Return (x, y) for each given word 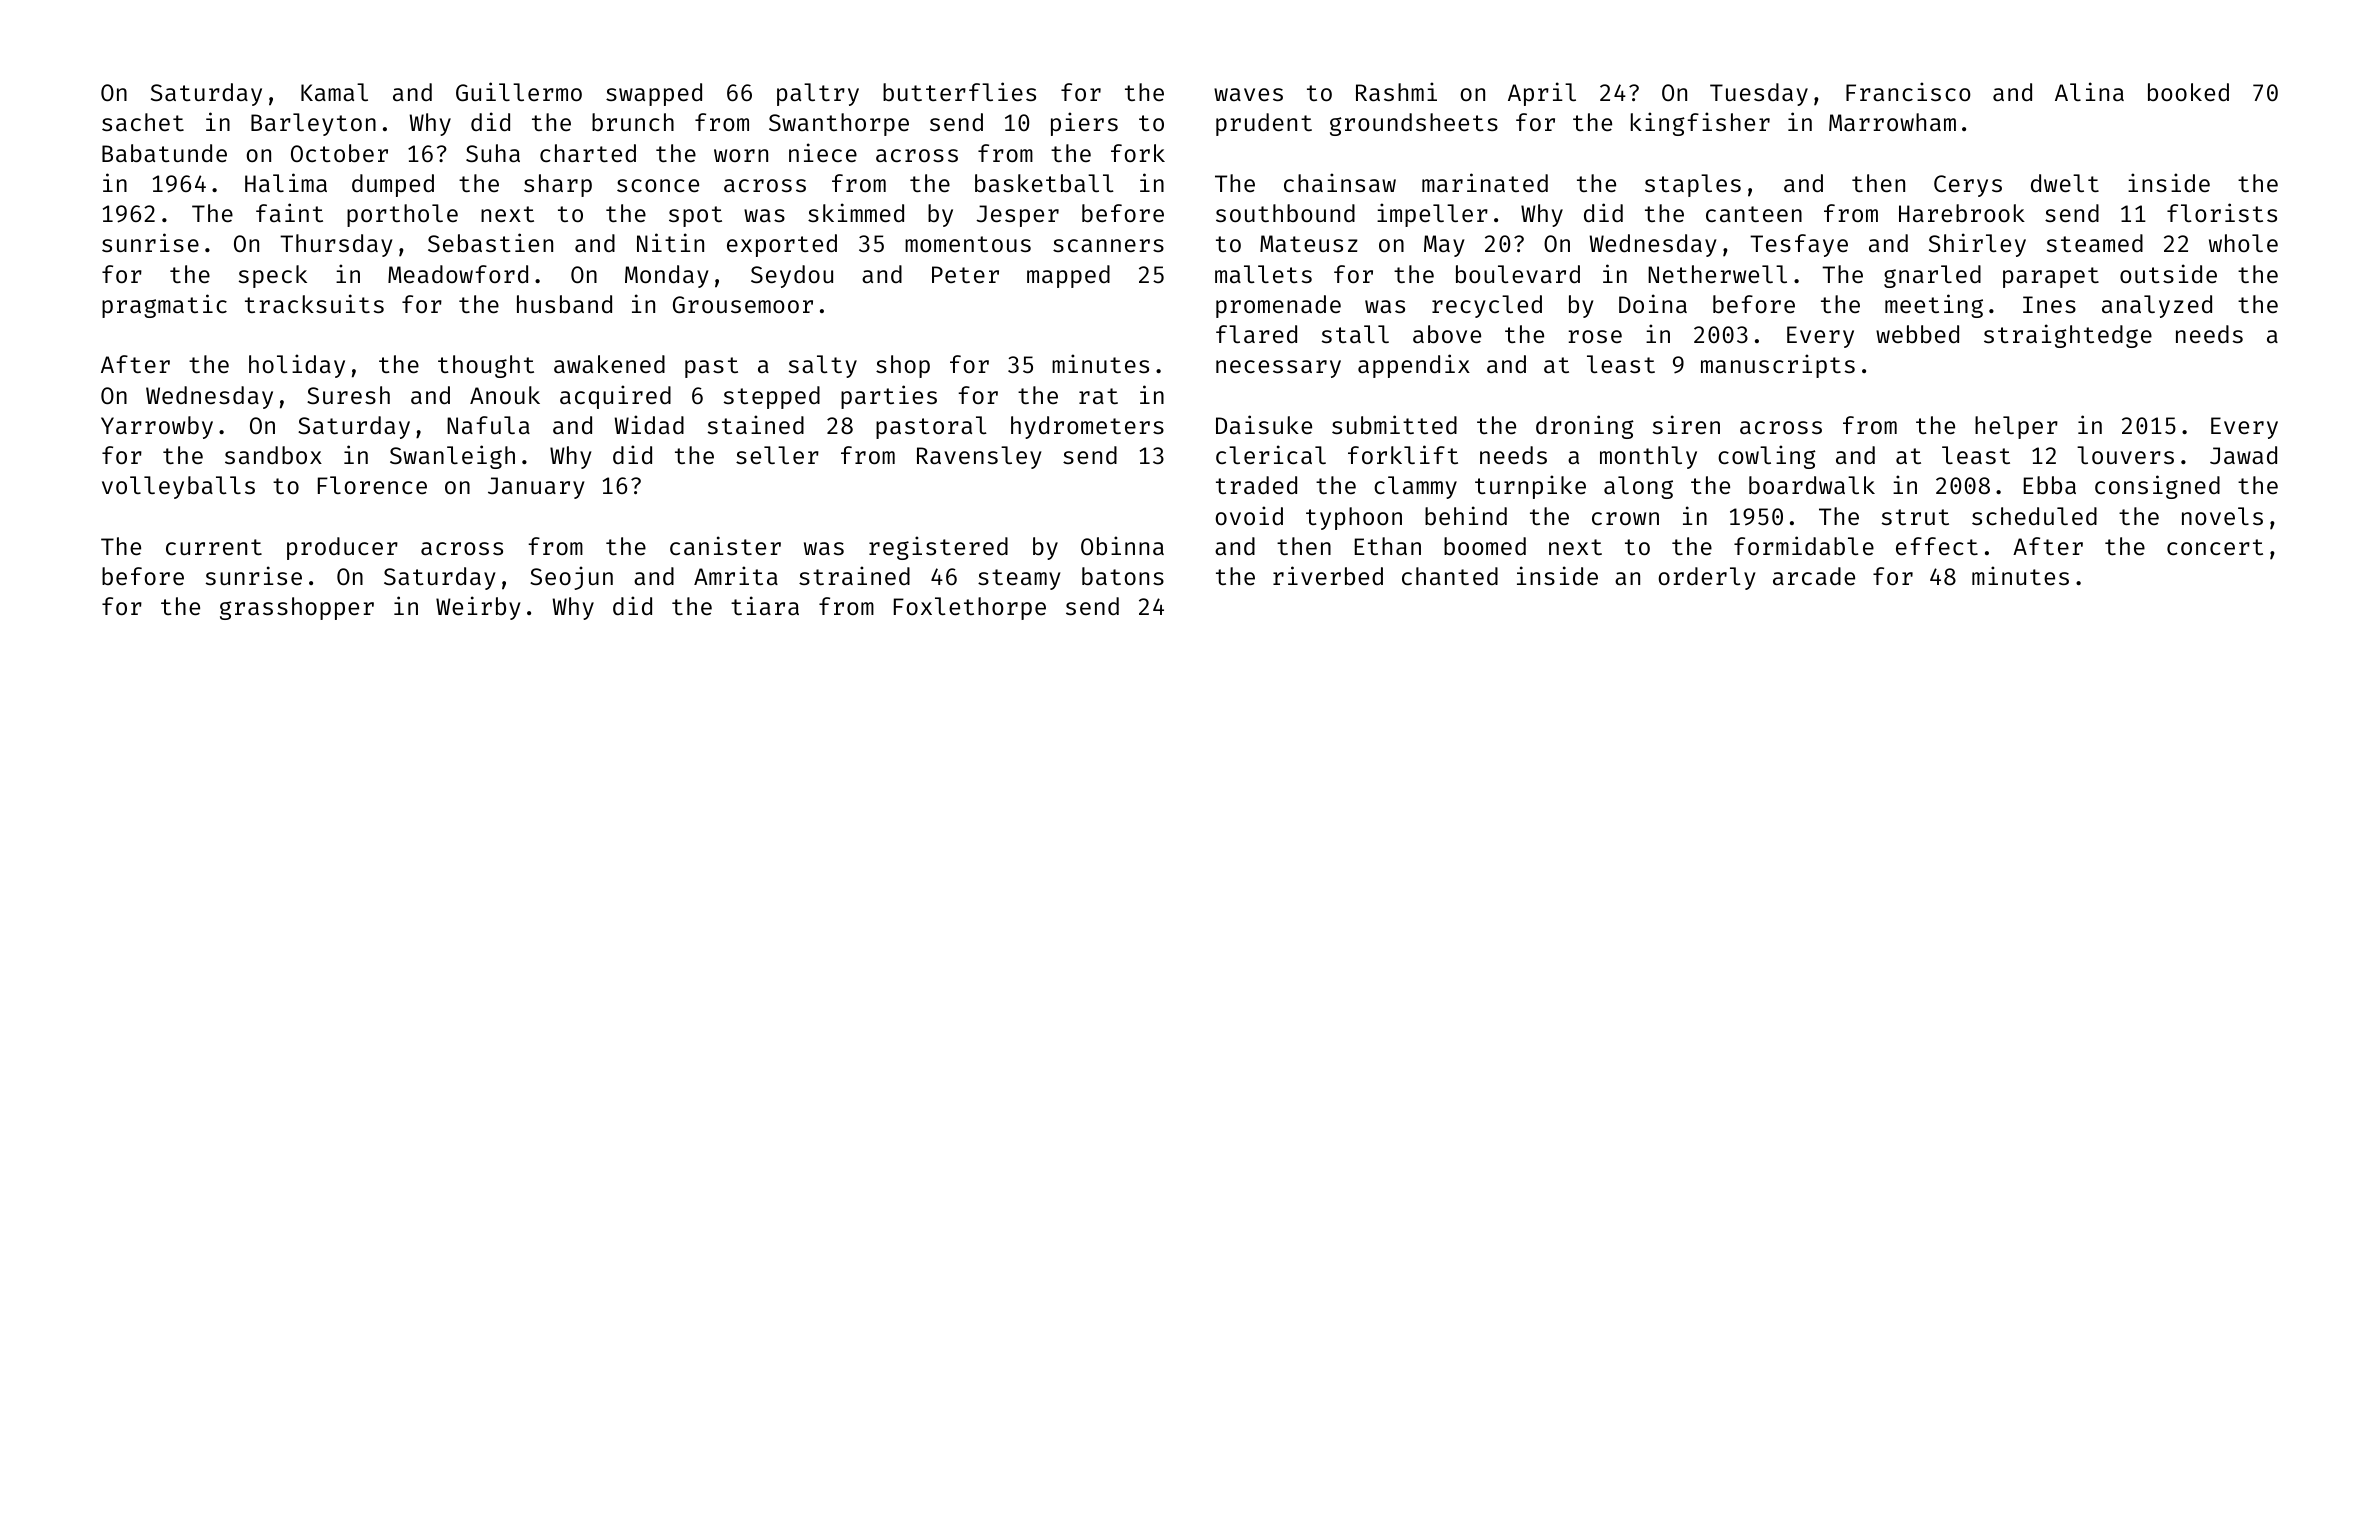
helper (2016, 427)
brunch (633, 122)
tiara (765, 605)
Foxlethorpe (970, 608)
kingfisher (1700, 124)
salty (823, 366)
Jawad (2243, 455)
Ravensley (979, 457)
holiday (297, 366)
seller (777, 455)
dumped (393, 185)
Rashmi (1396, 91)
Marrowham (1892, 122)
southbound (1285, 213)
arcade (1814, 576)
